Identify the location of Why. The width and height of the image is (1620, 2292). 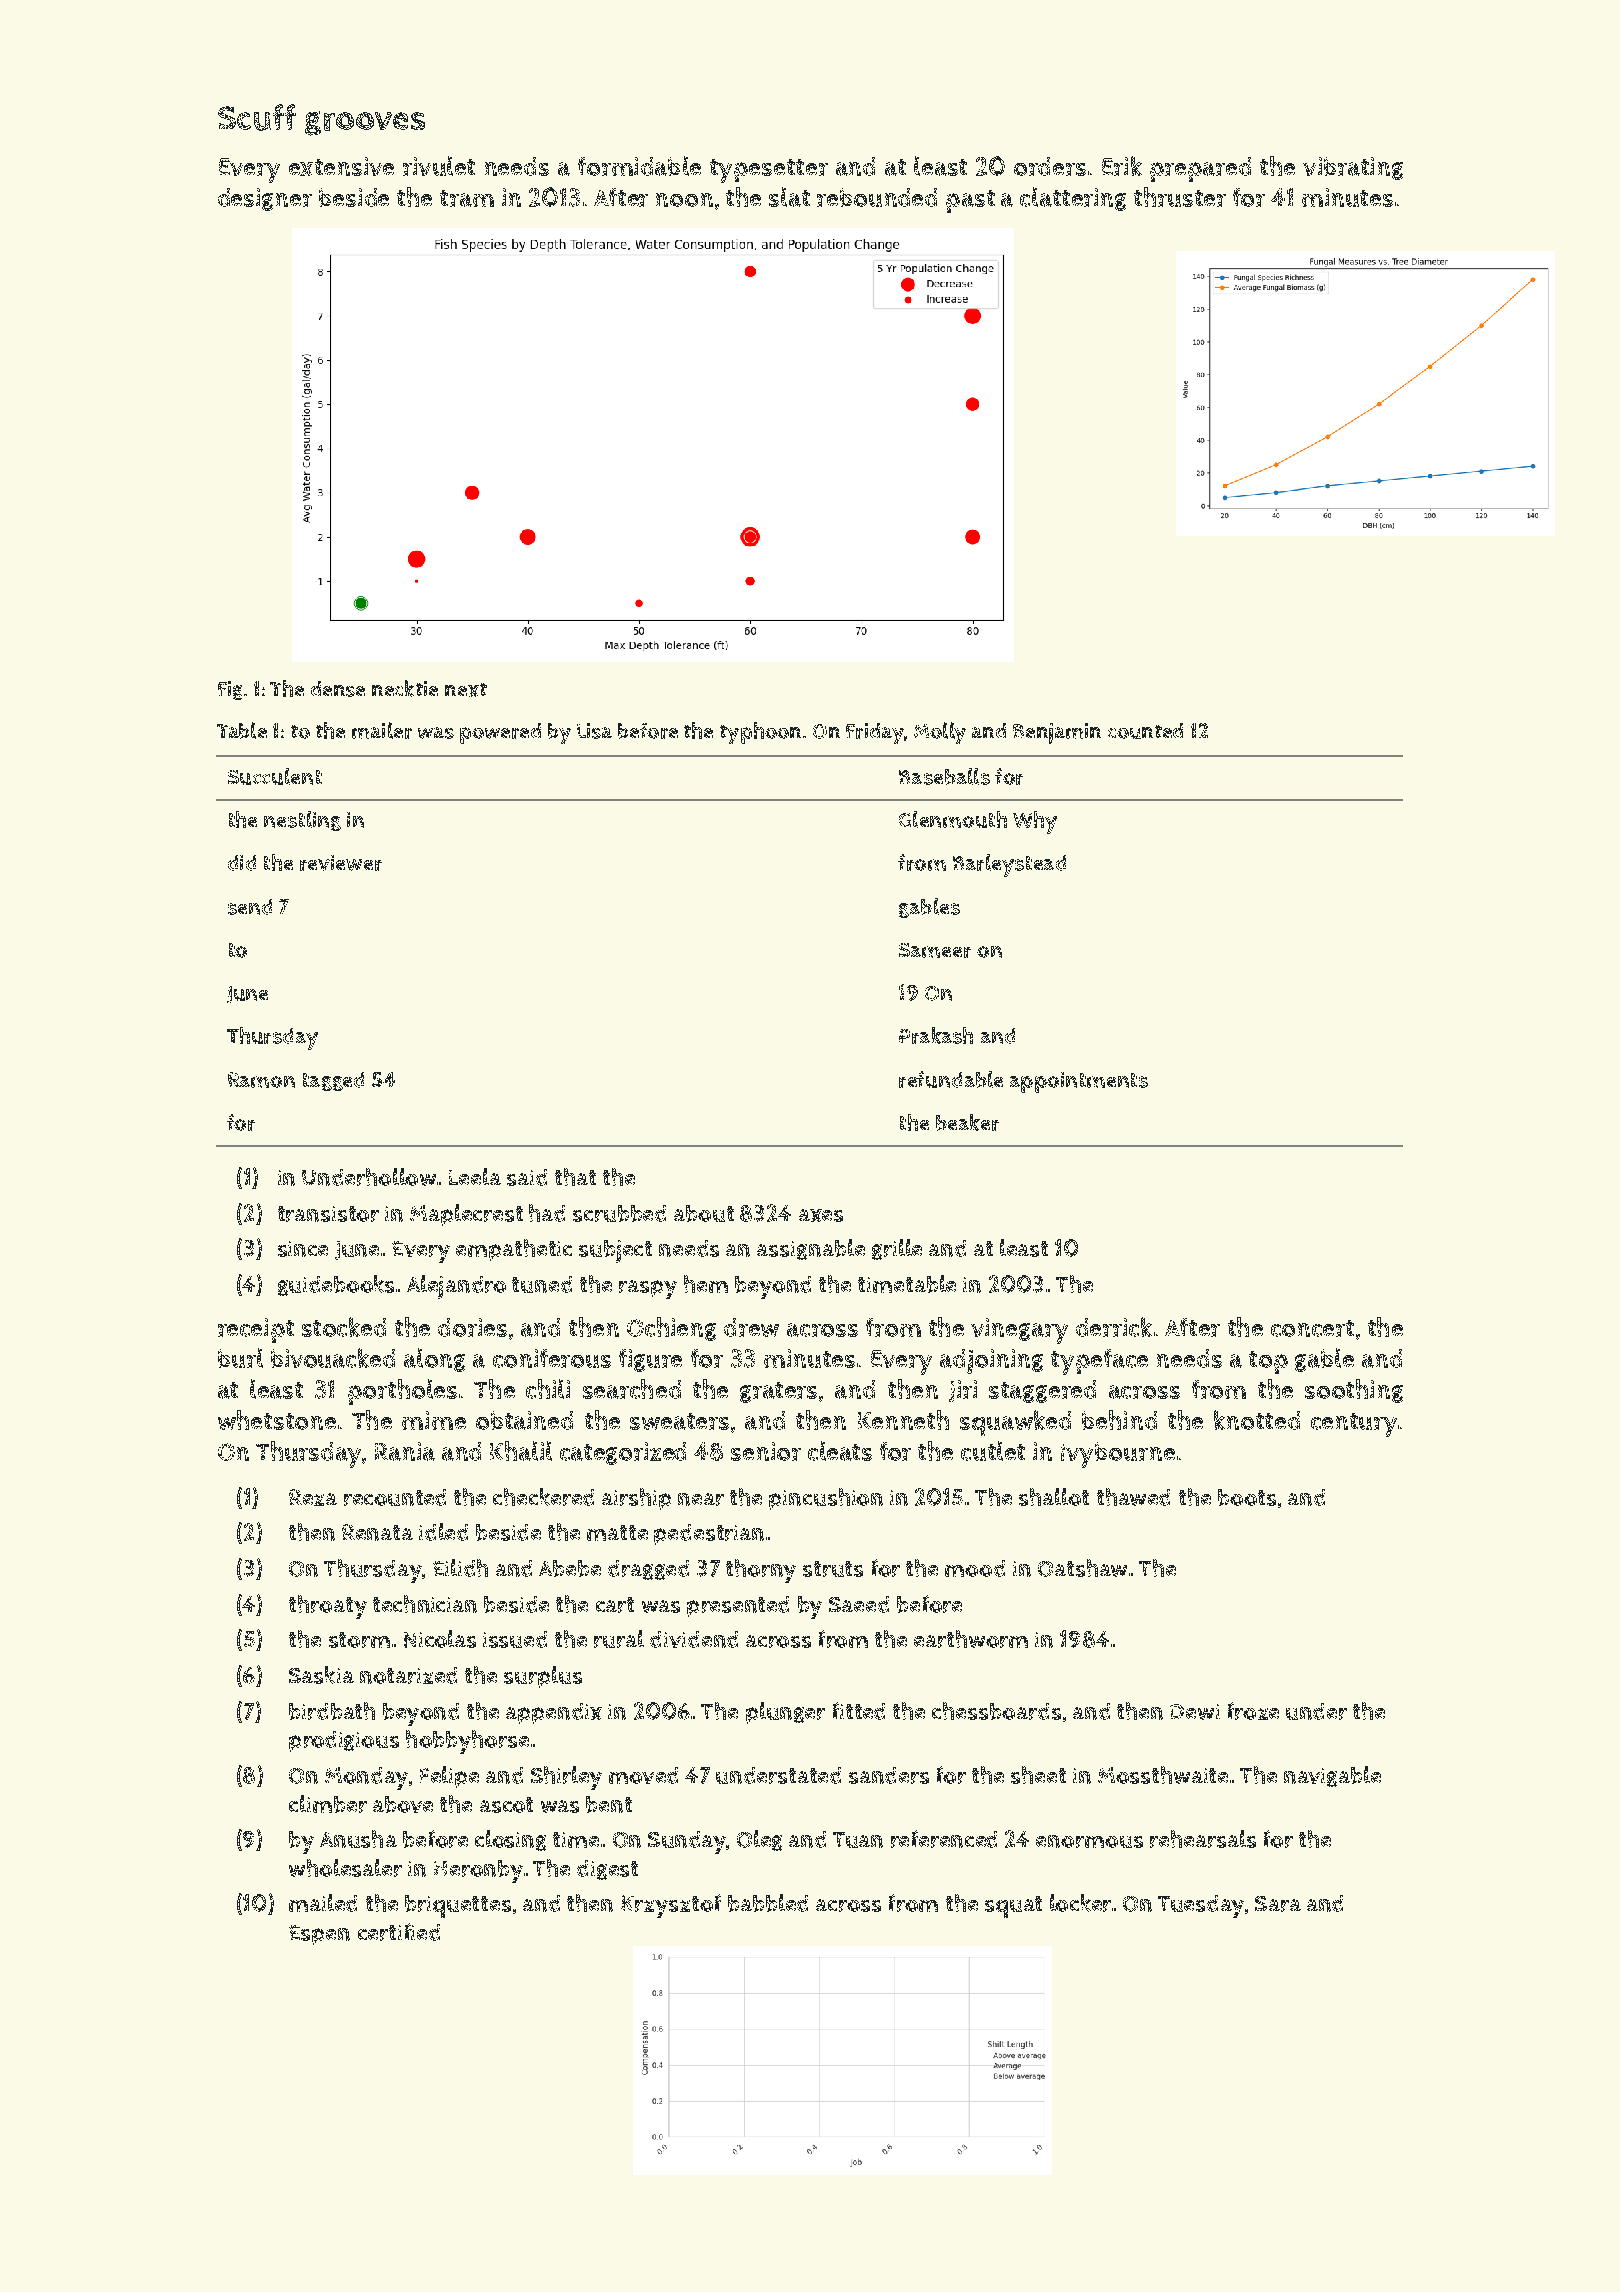
(1035, 822).
